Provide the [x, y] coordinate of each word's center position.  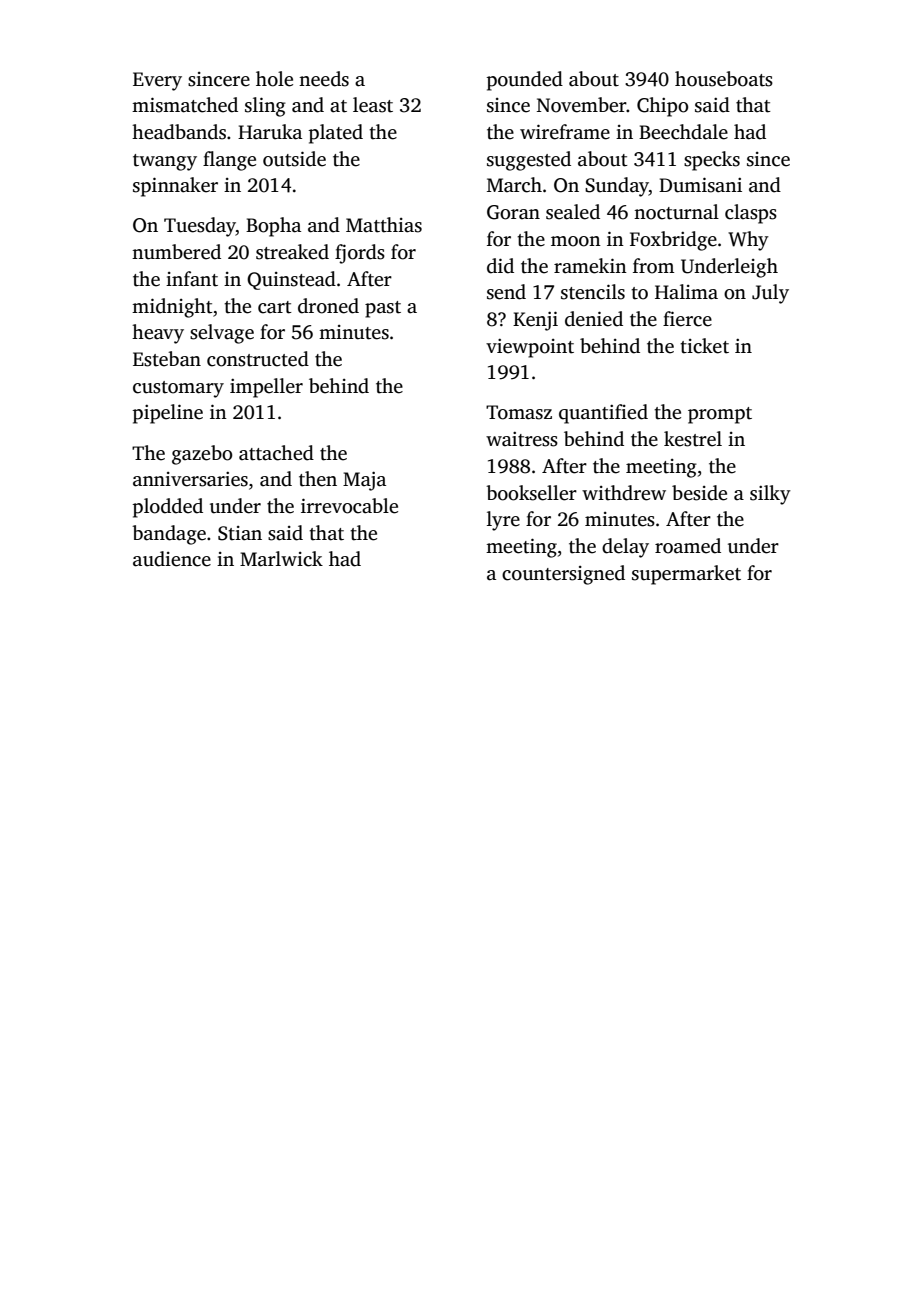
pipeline [168, 414]
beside [699, 493]
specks [712, 161]
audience [172, 559]
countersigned [563, 575]
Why [748, 241]
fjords [360, 254]
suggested [529, 161]
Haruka [270, 132]
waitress [522, 439]
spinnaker [175, 187]
